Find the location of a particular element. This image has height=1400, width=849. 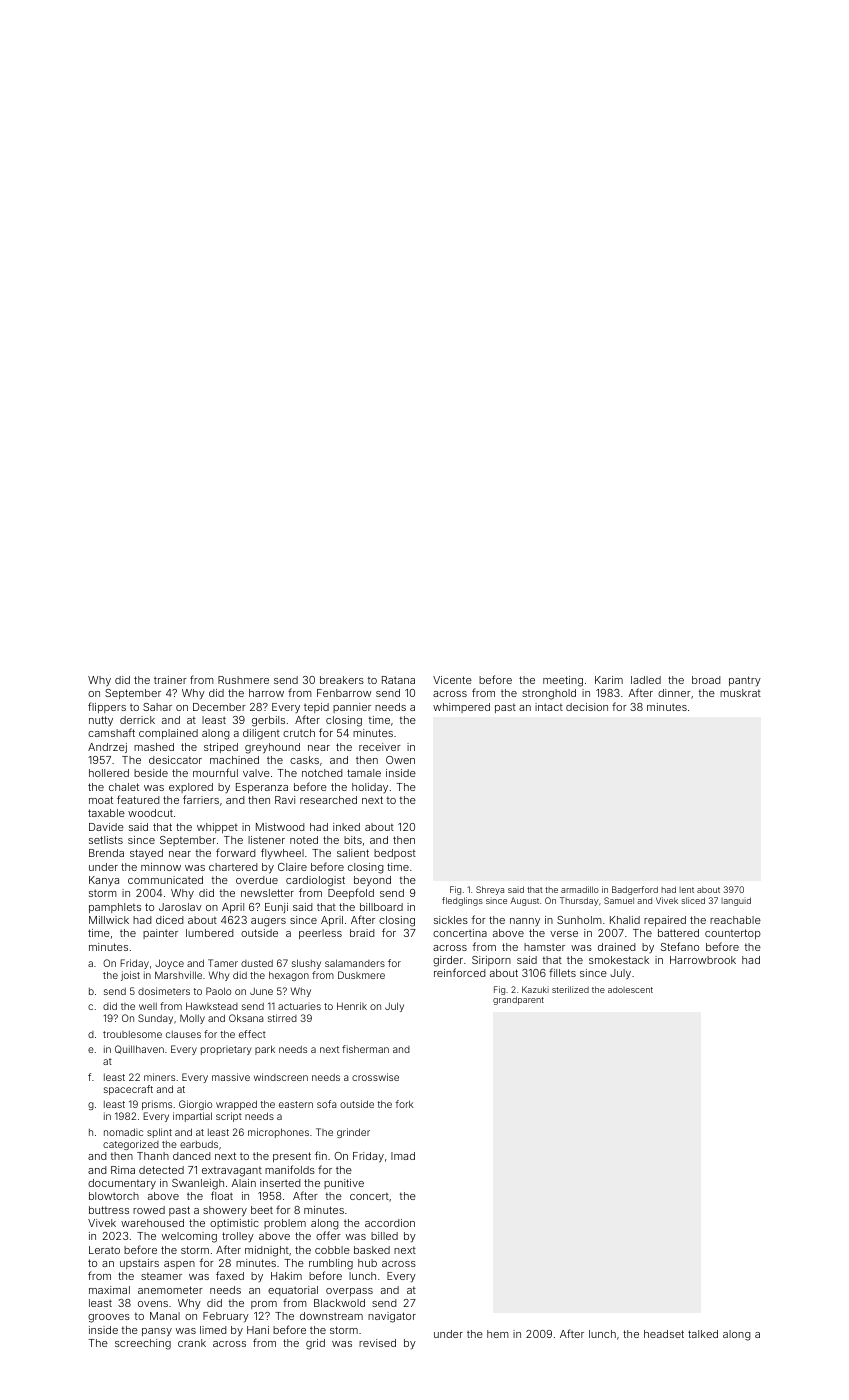

Vicente is located at coordinates (452, 680).
